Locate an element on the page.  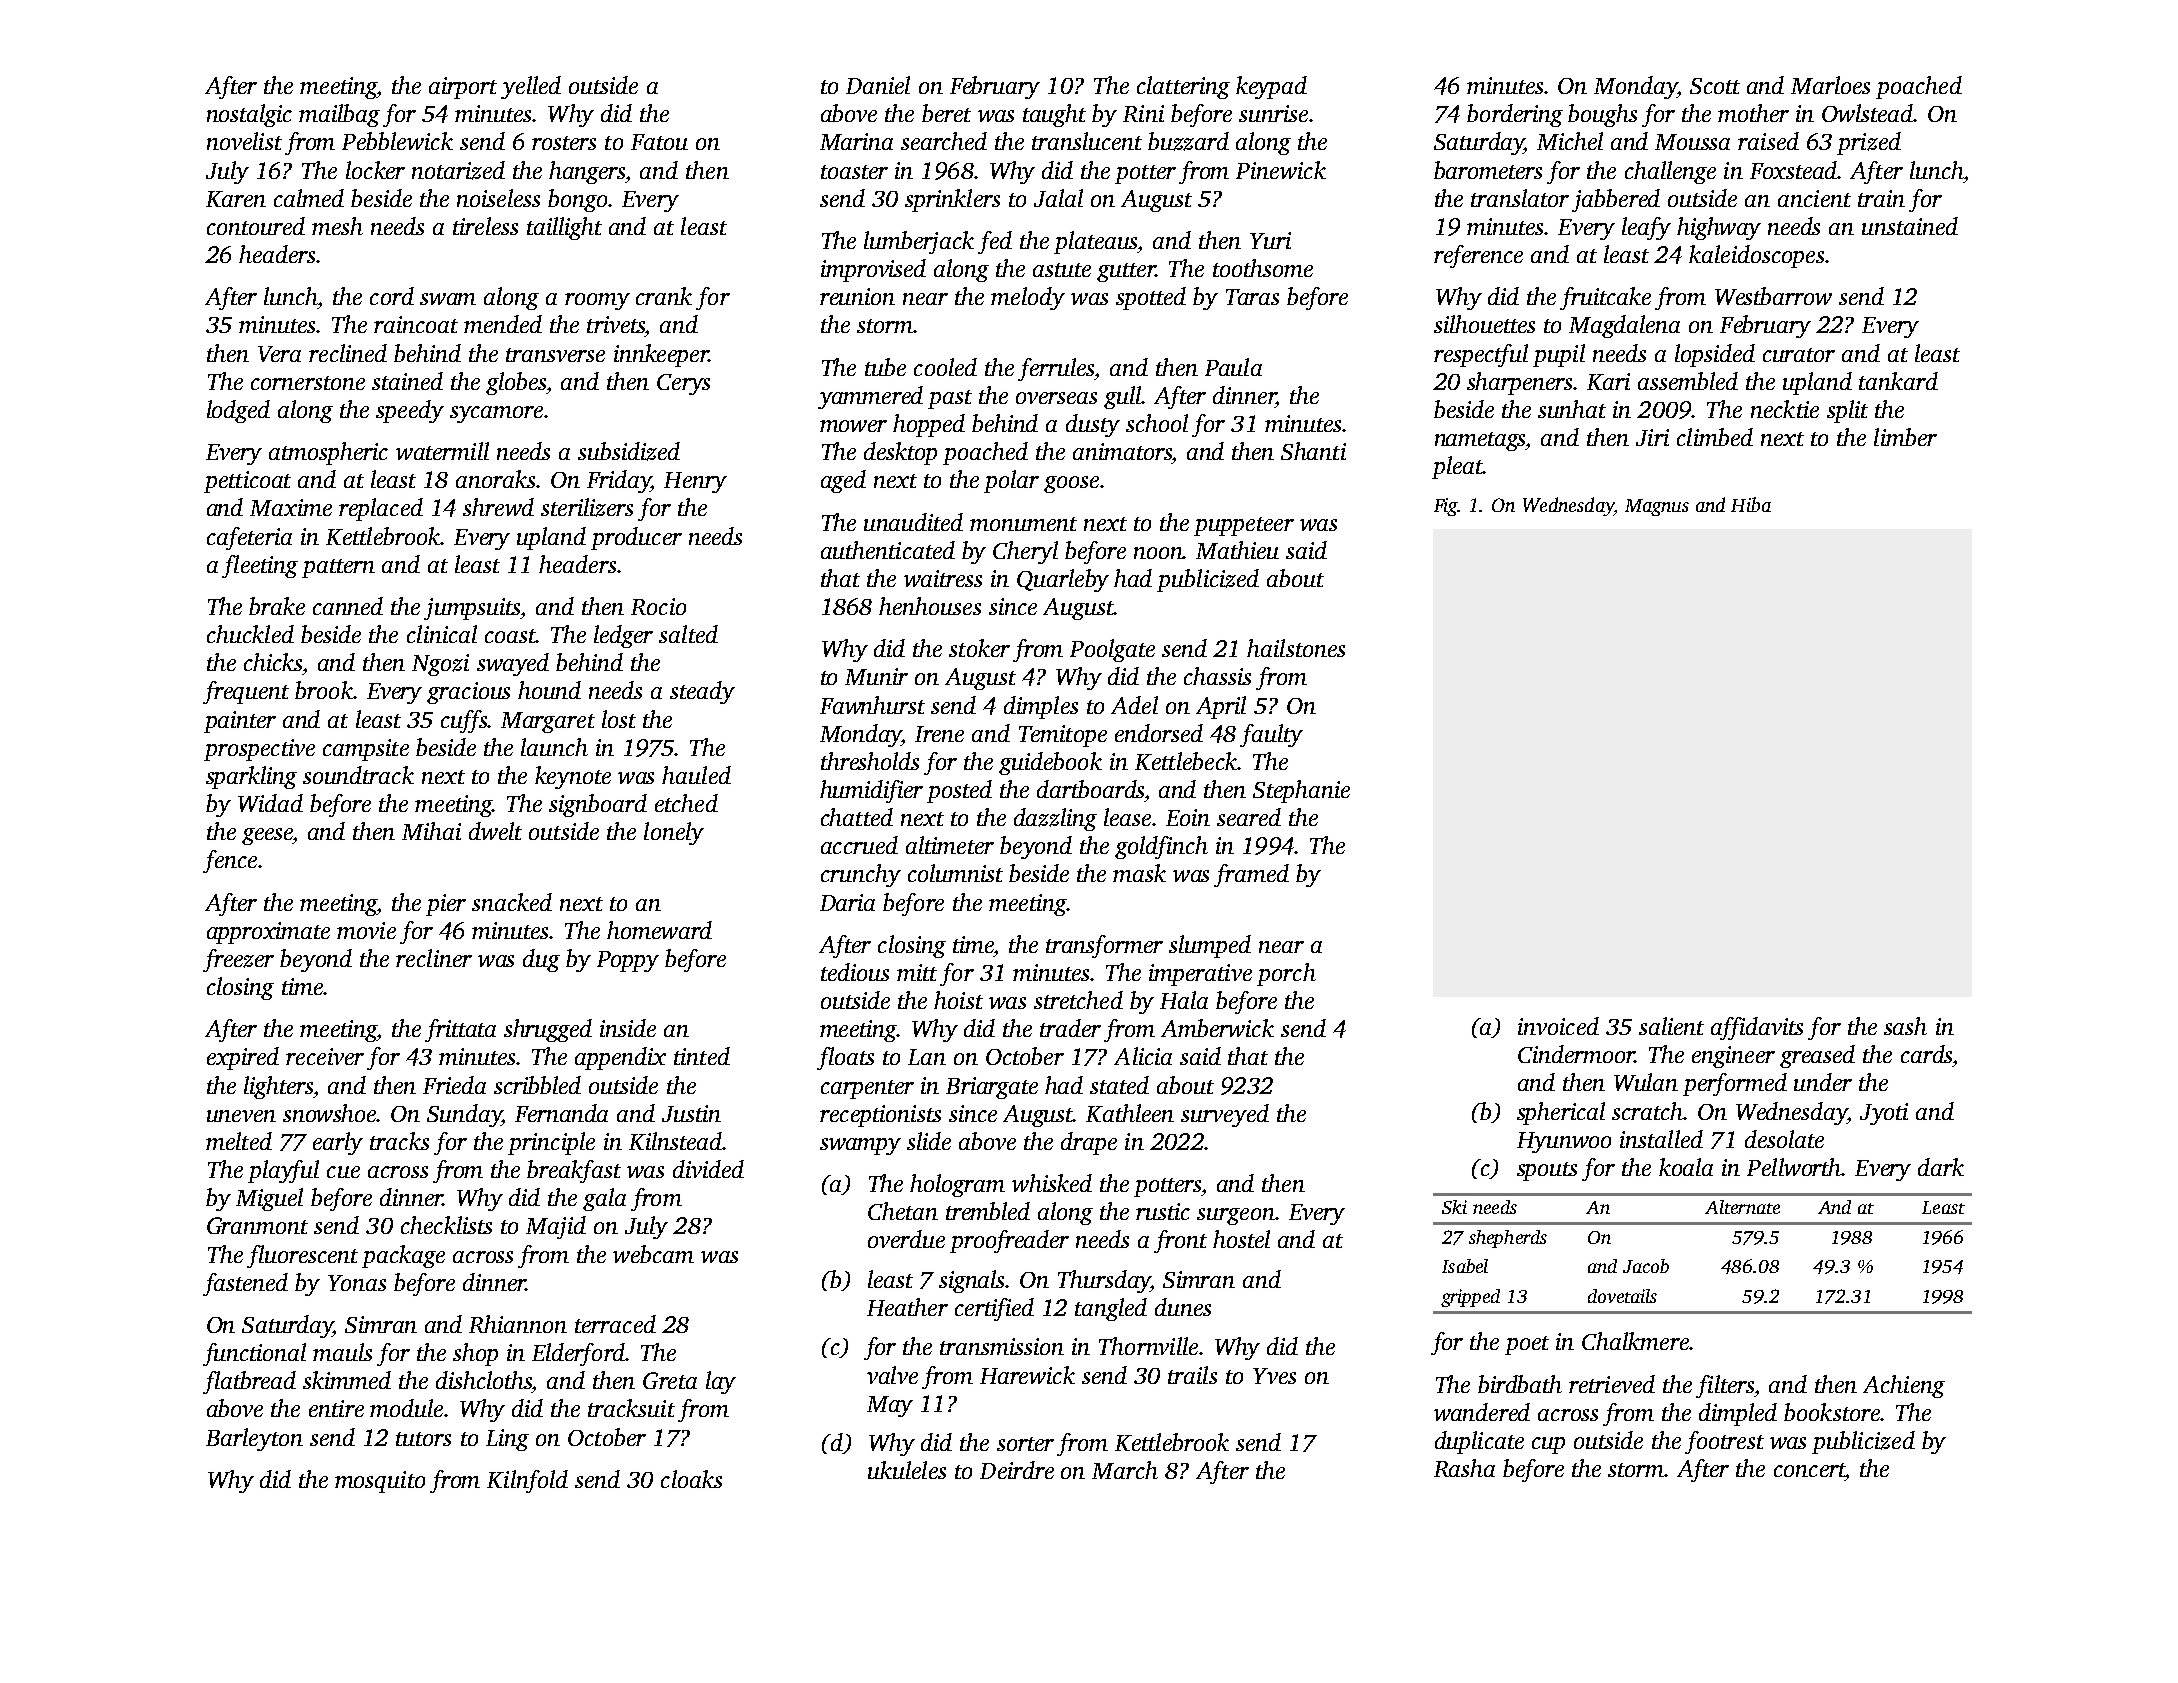
ukuleles is located at coordinates (907, 1470).
